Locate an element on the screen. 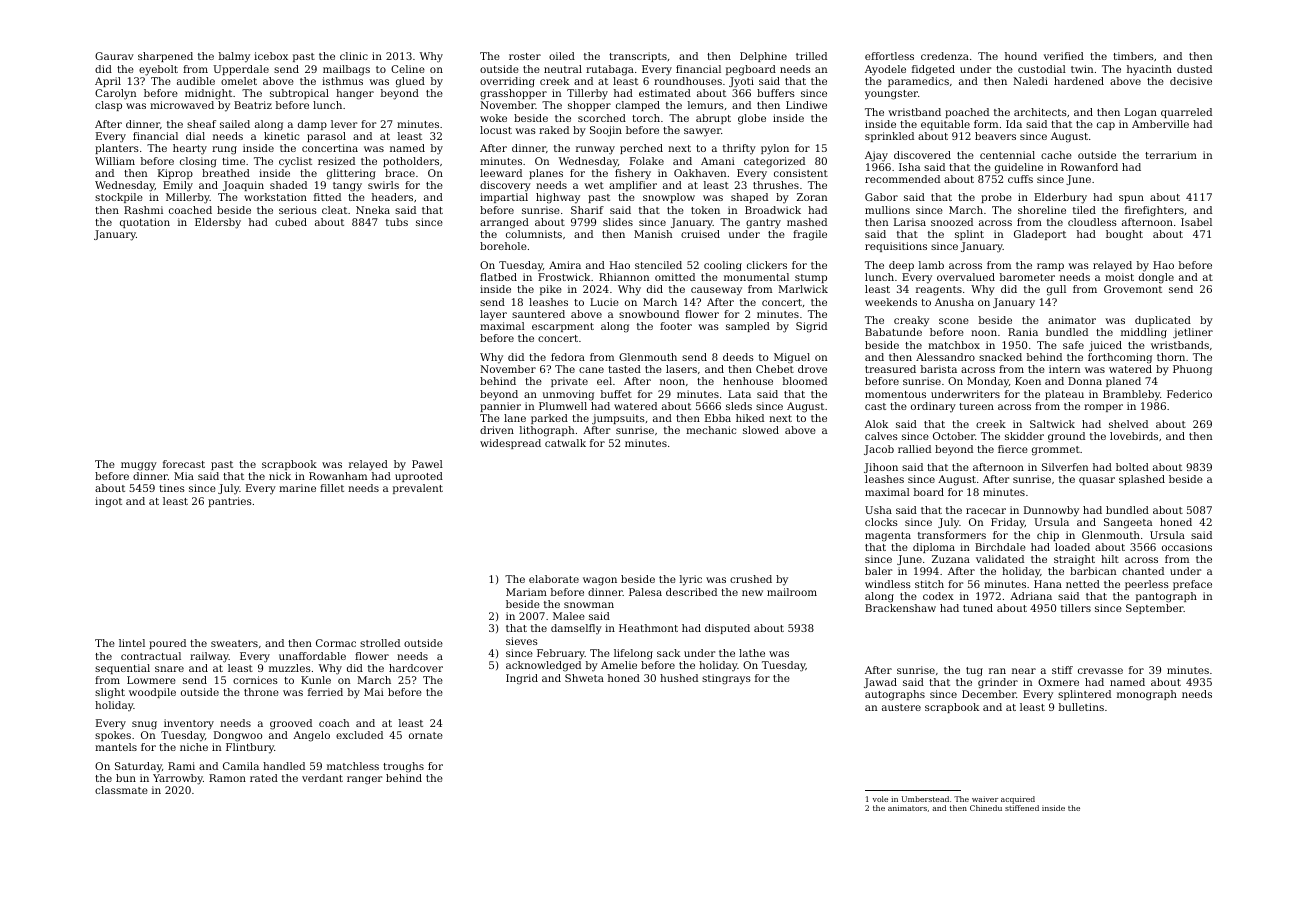 Image resolution: width=1308 pixels, height=924 pixels. roster is located at coordinates (525, 56).
